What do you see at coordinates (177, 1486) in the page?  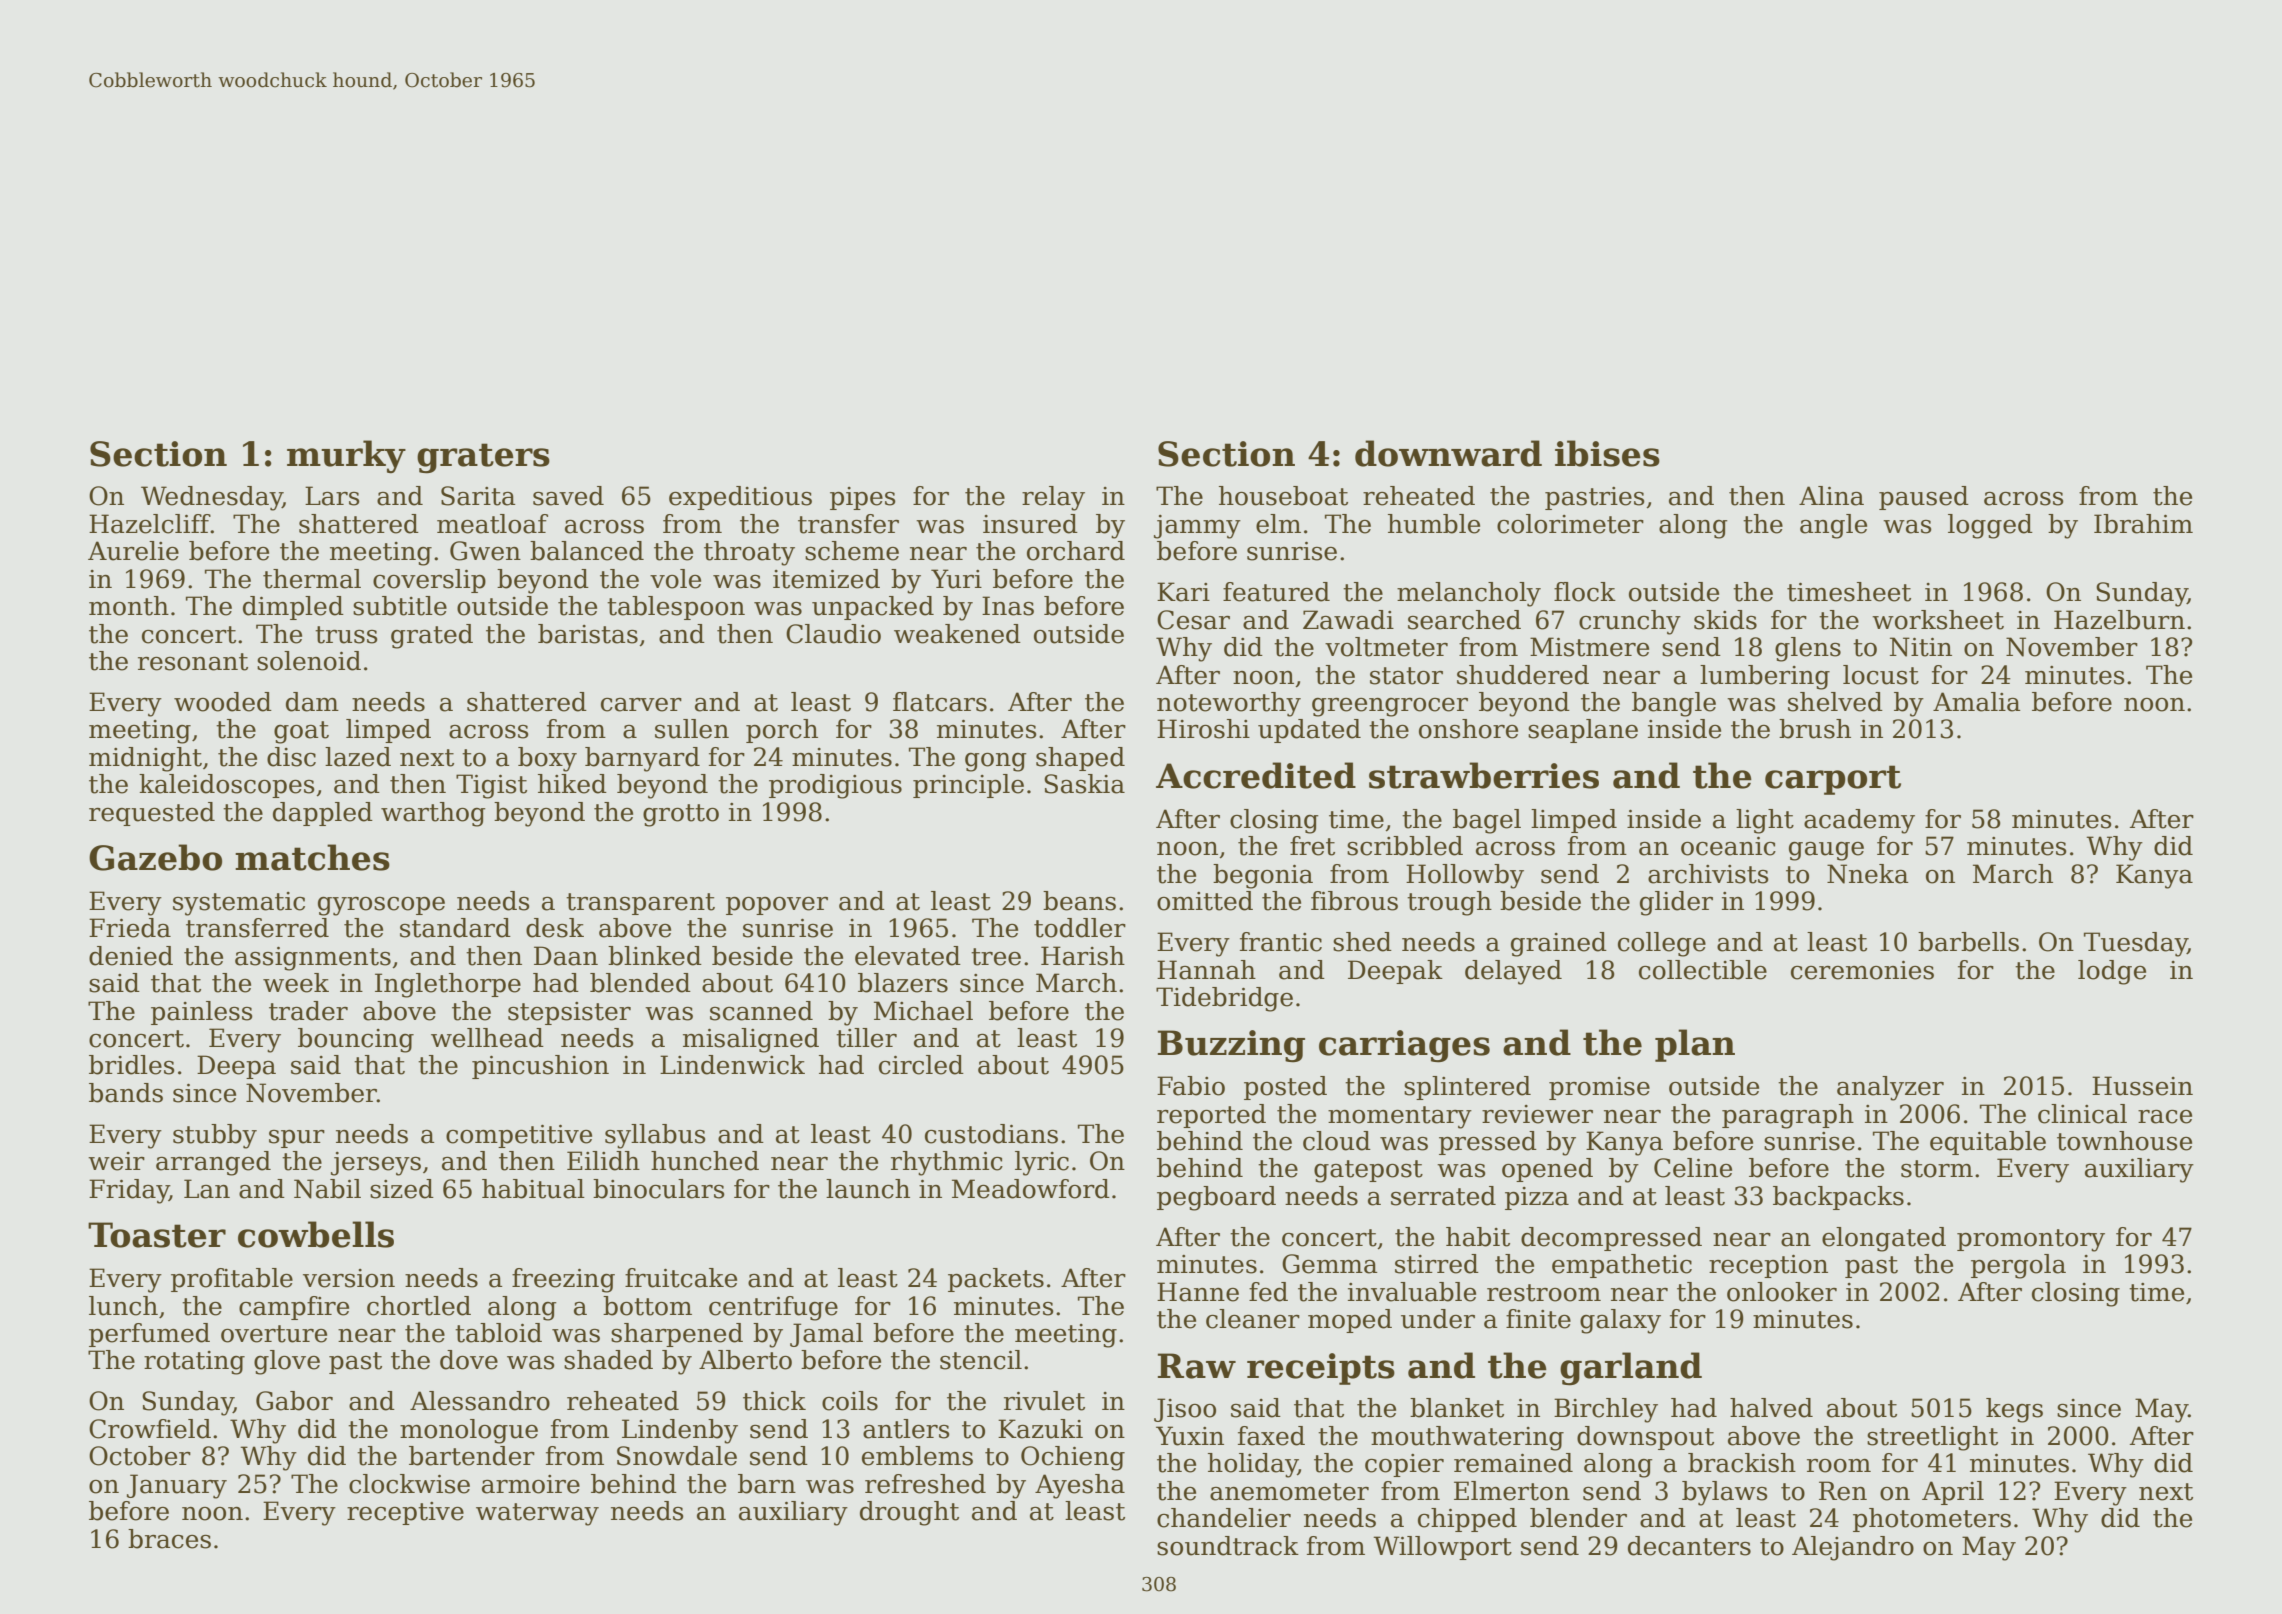 I see `January` at bounding box center [177, 1486].
